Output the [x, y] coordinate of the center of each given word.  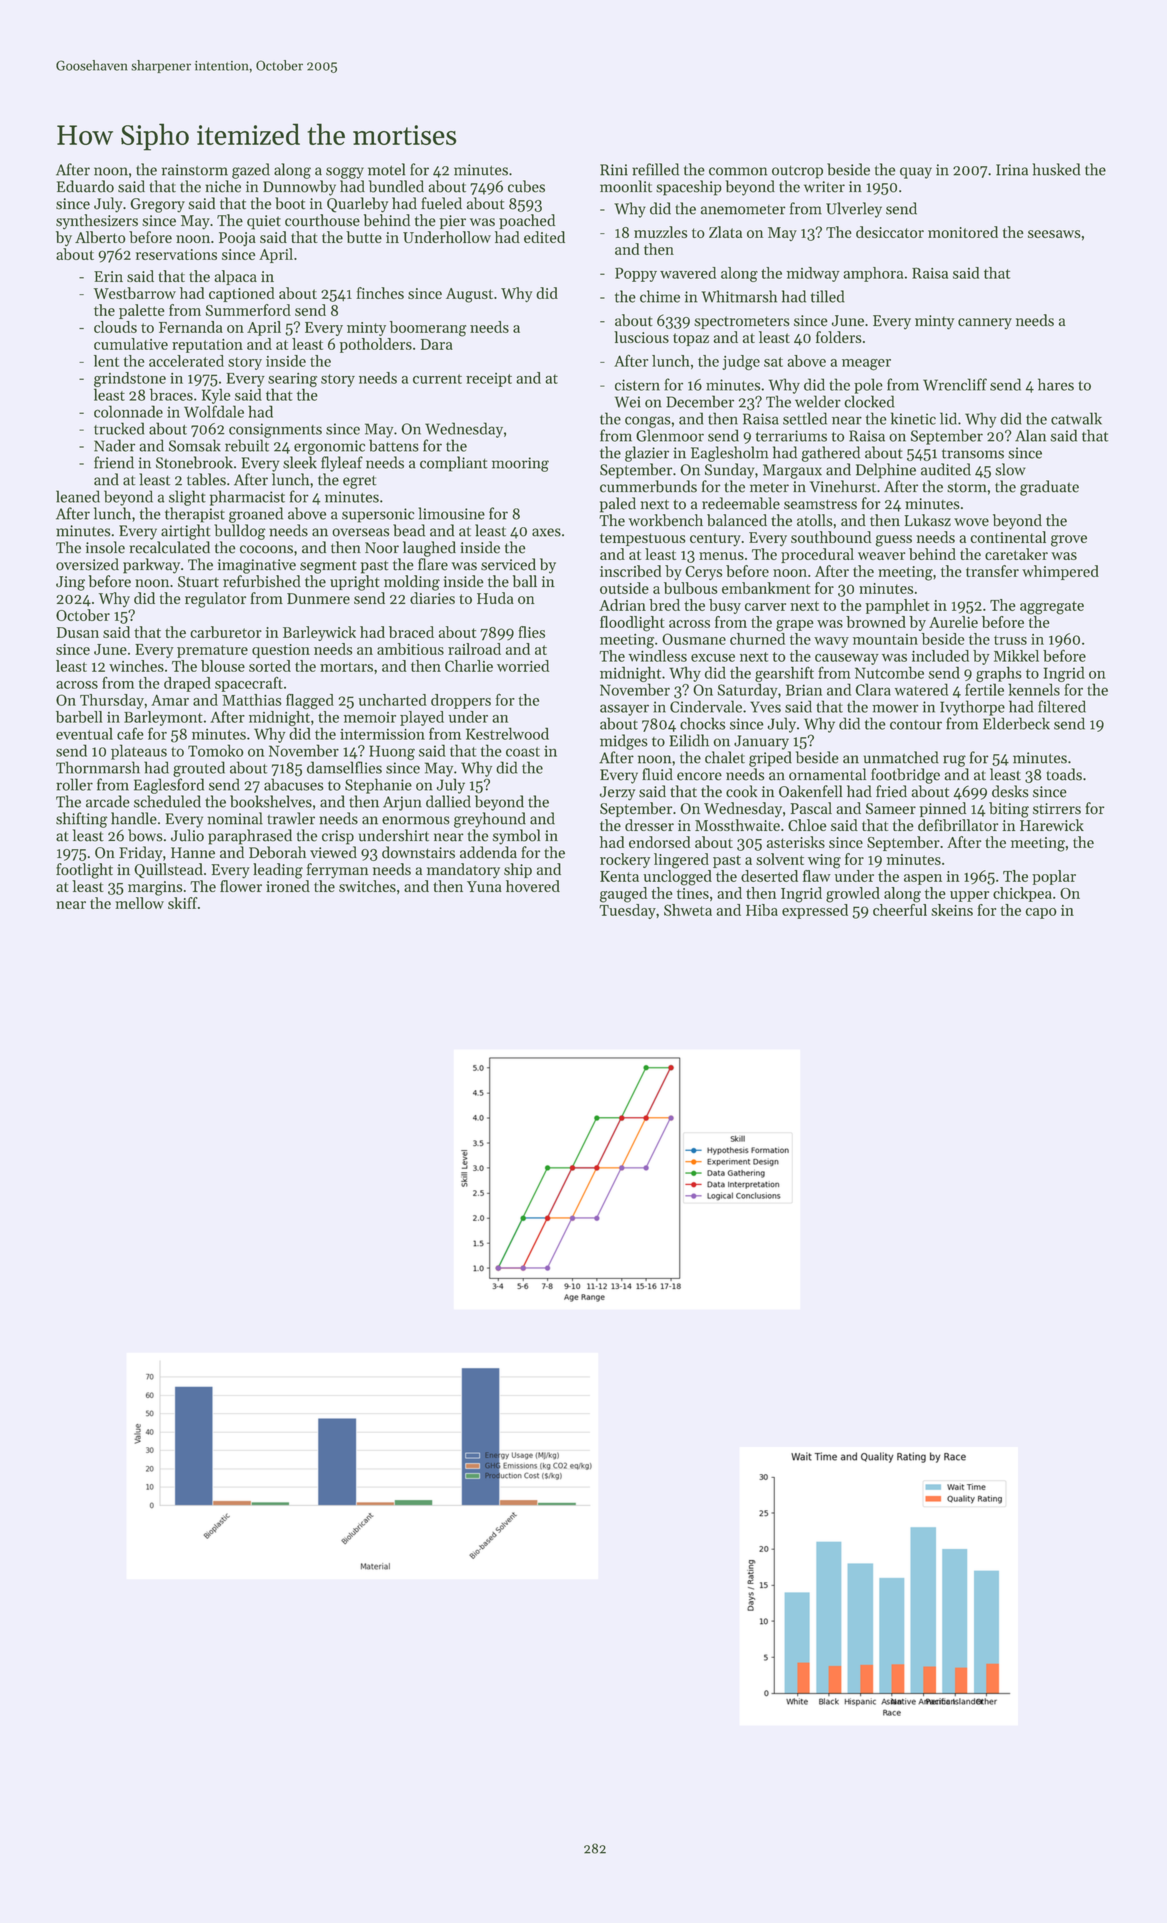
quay [916, 173]
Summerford [248, 310]
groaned [256, 515]
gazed [251, 171]
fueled [441, 203]
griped [770, 759]
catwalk [1076, 418]
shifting [82, 820]
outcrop [797, 172]
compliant [454, 464]
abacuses [294, 784]
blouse [223, 666]
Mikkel [1016, 656]
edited [544, 237]
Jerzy [617, 793]
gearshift [784, 674]
